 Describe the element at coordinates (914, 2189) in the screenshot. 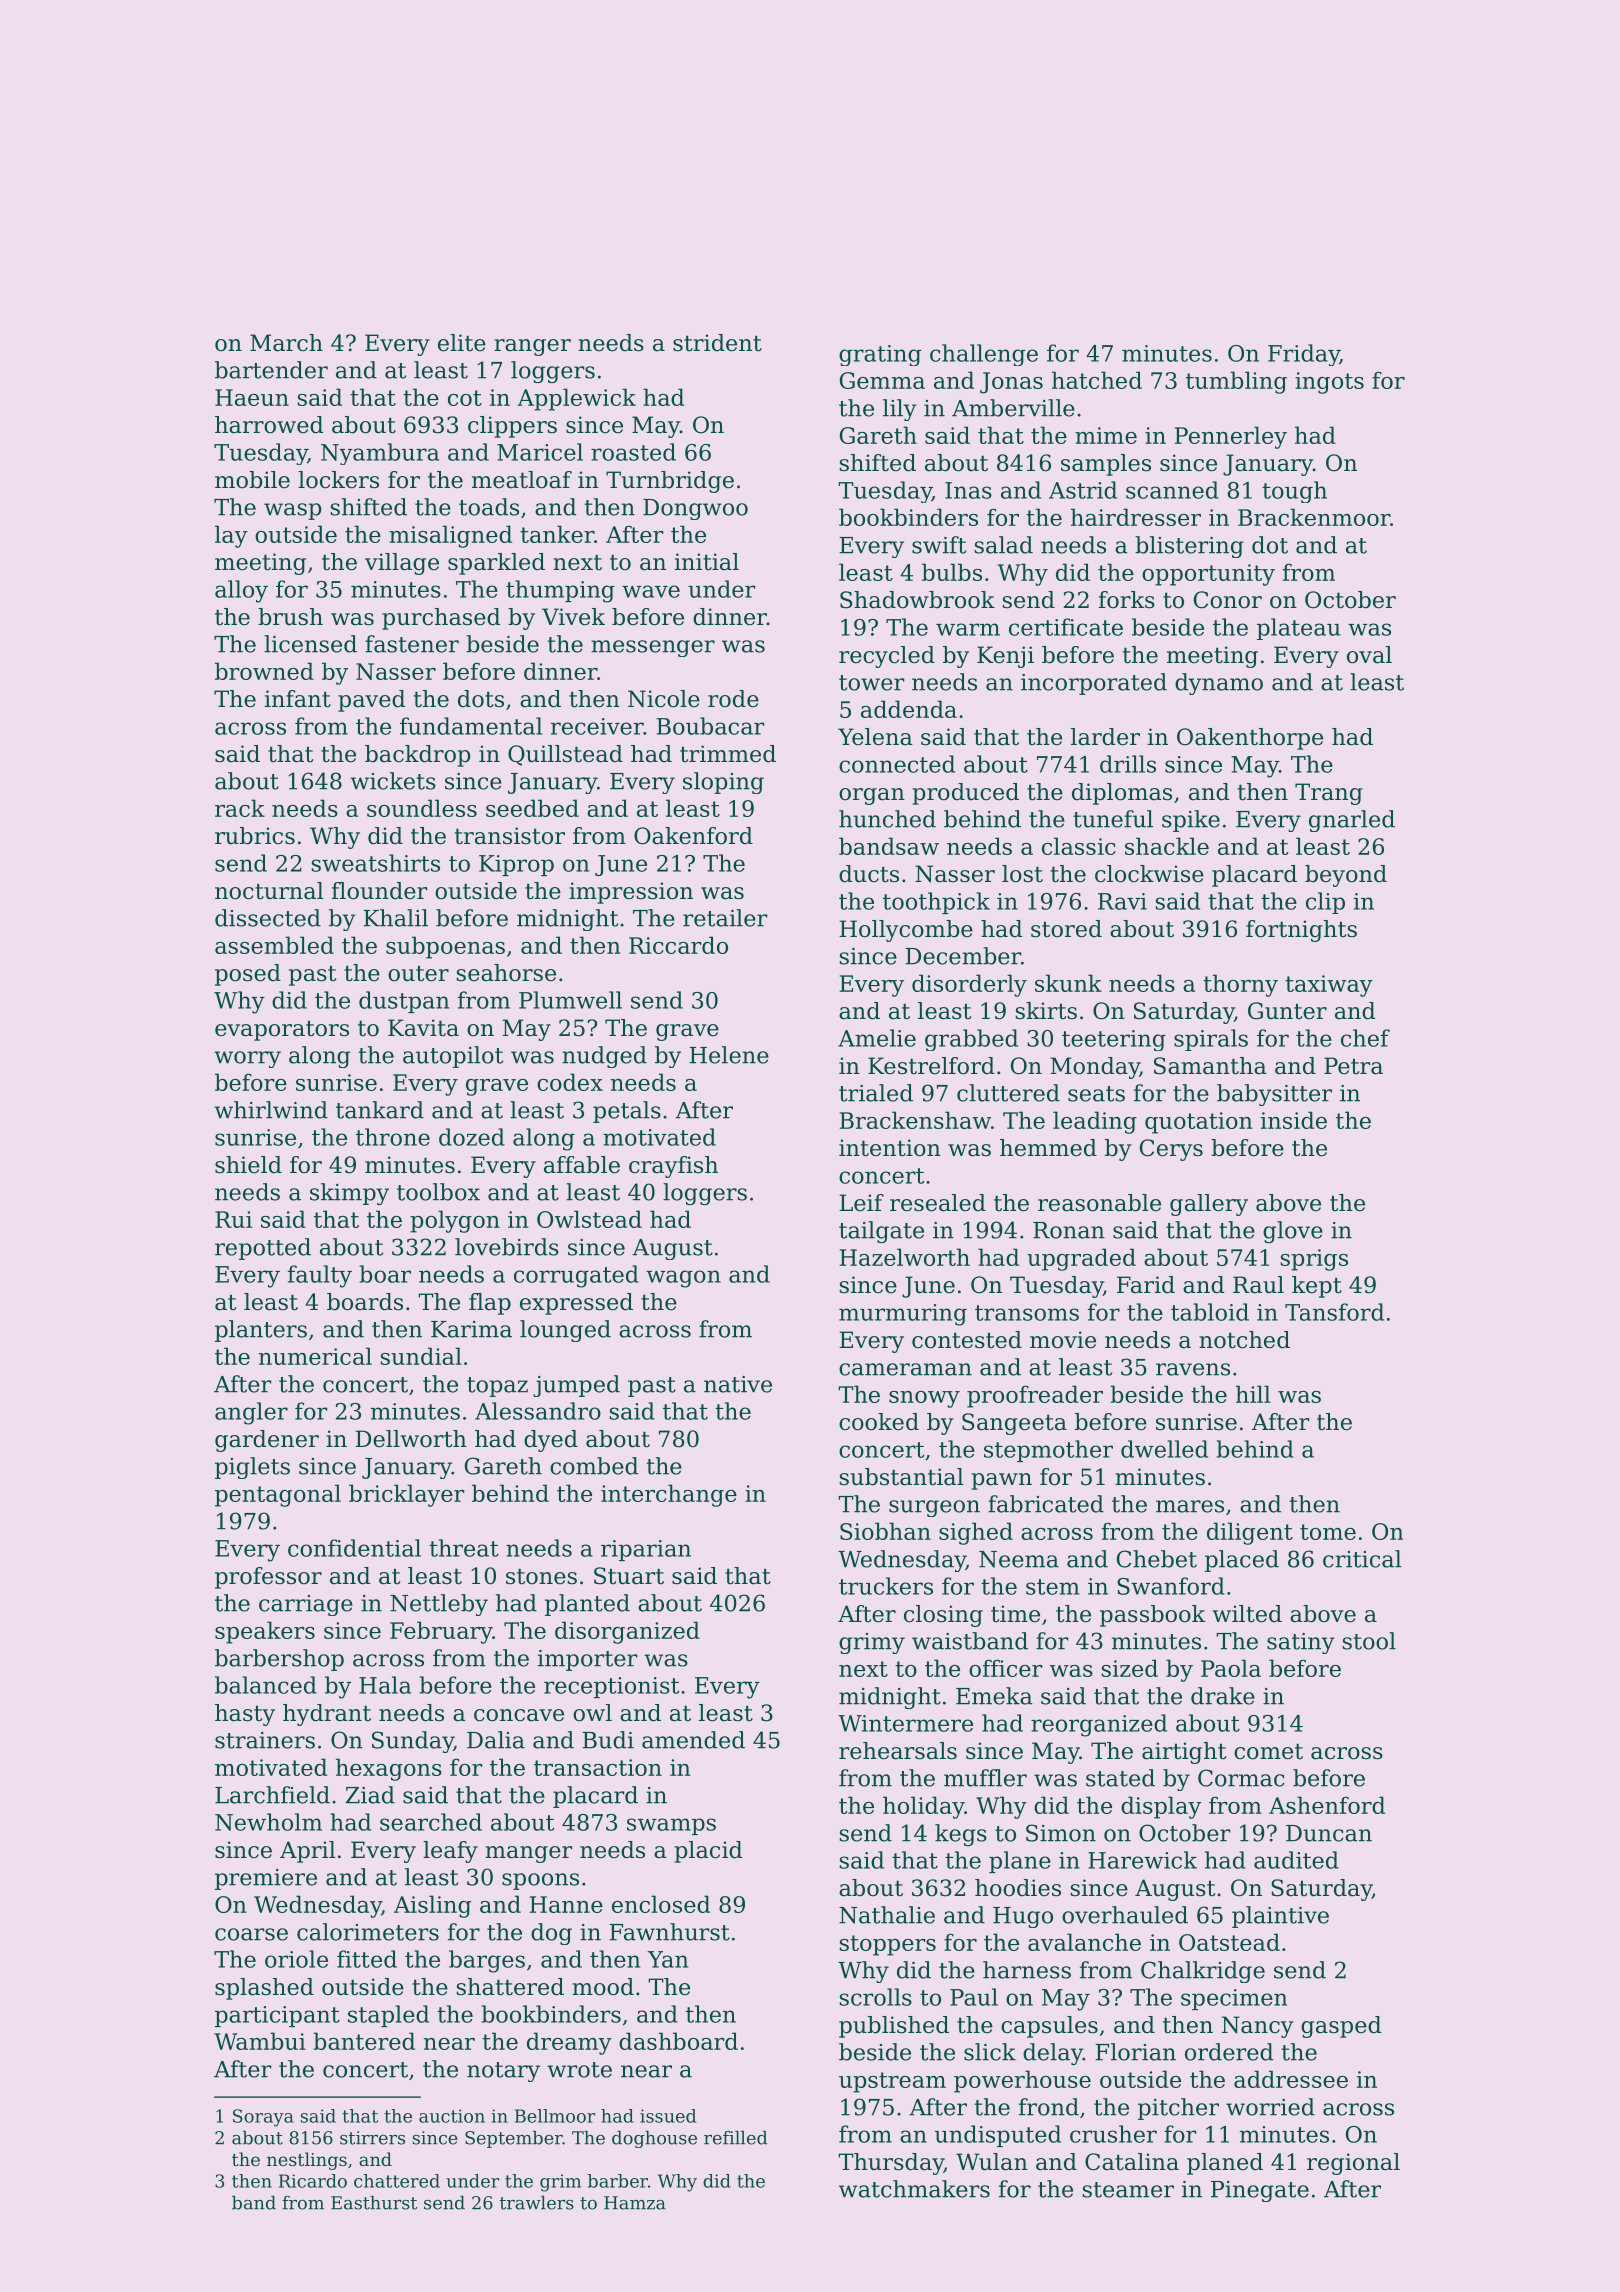

I see `watchmakers` at that location.
